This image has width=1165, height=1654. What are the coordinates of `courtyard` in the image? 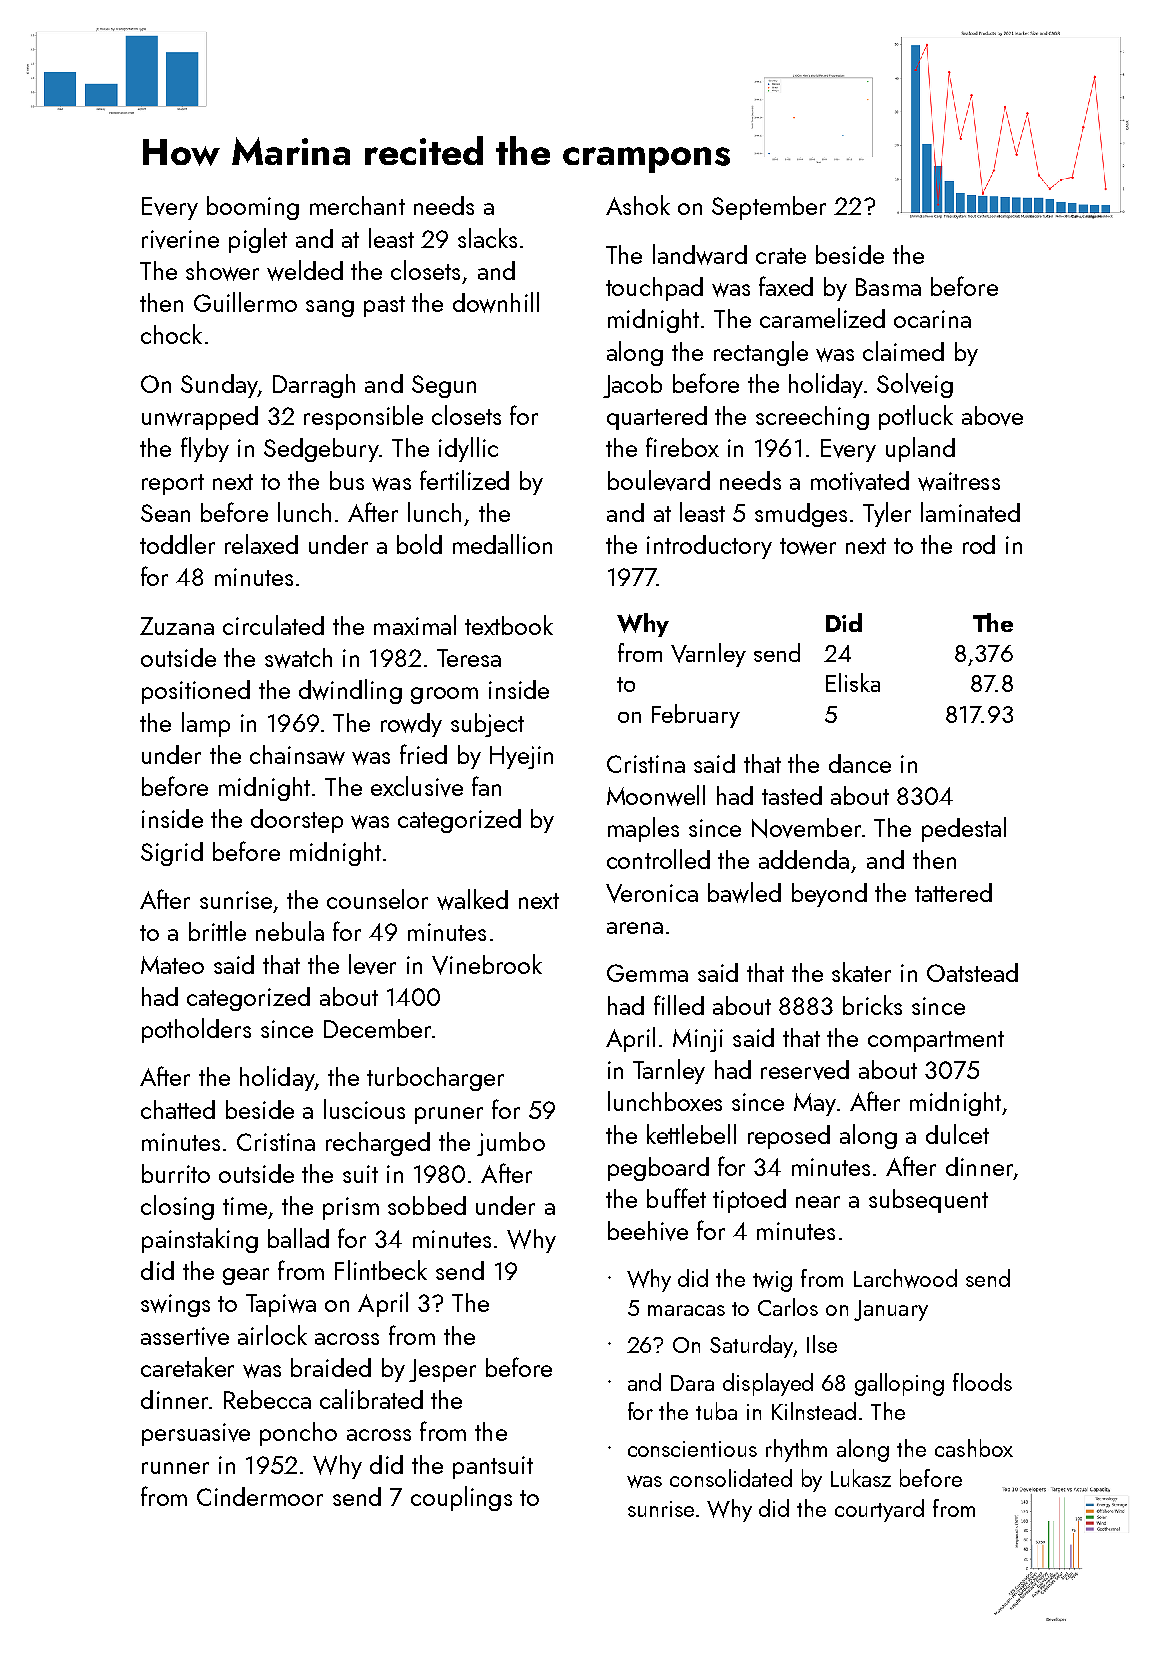 It's located at (879, 1510).
